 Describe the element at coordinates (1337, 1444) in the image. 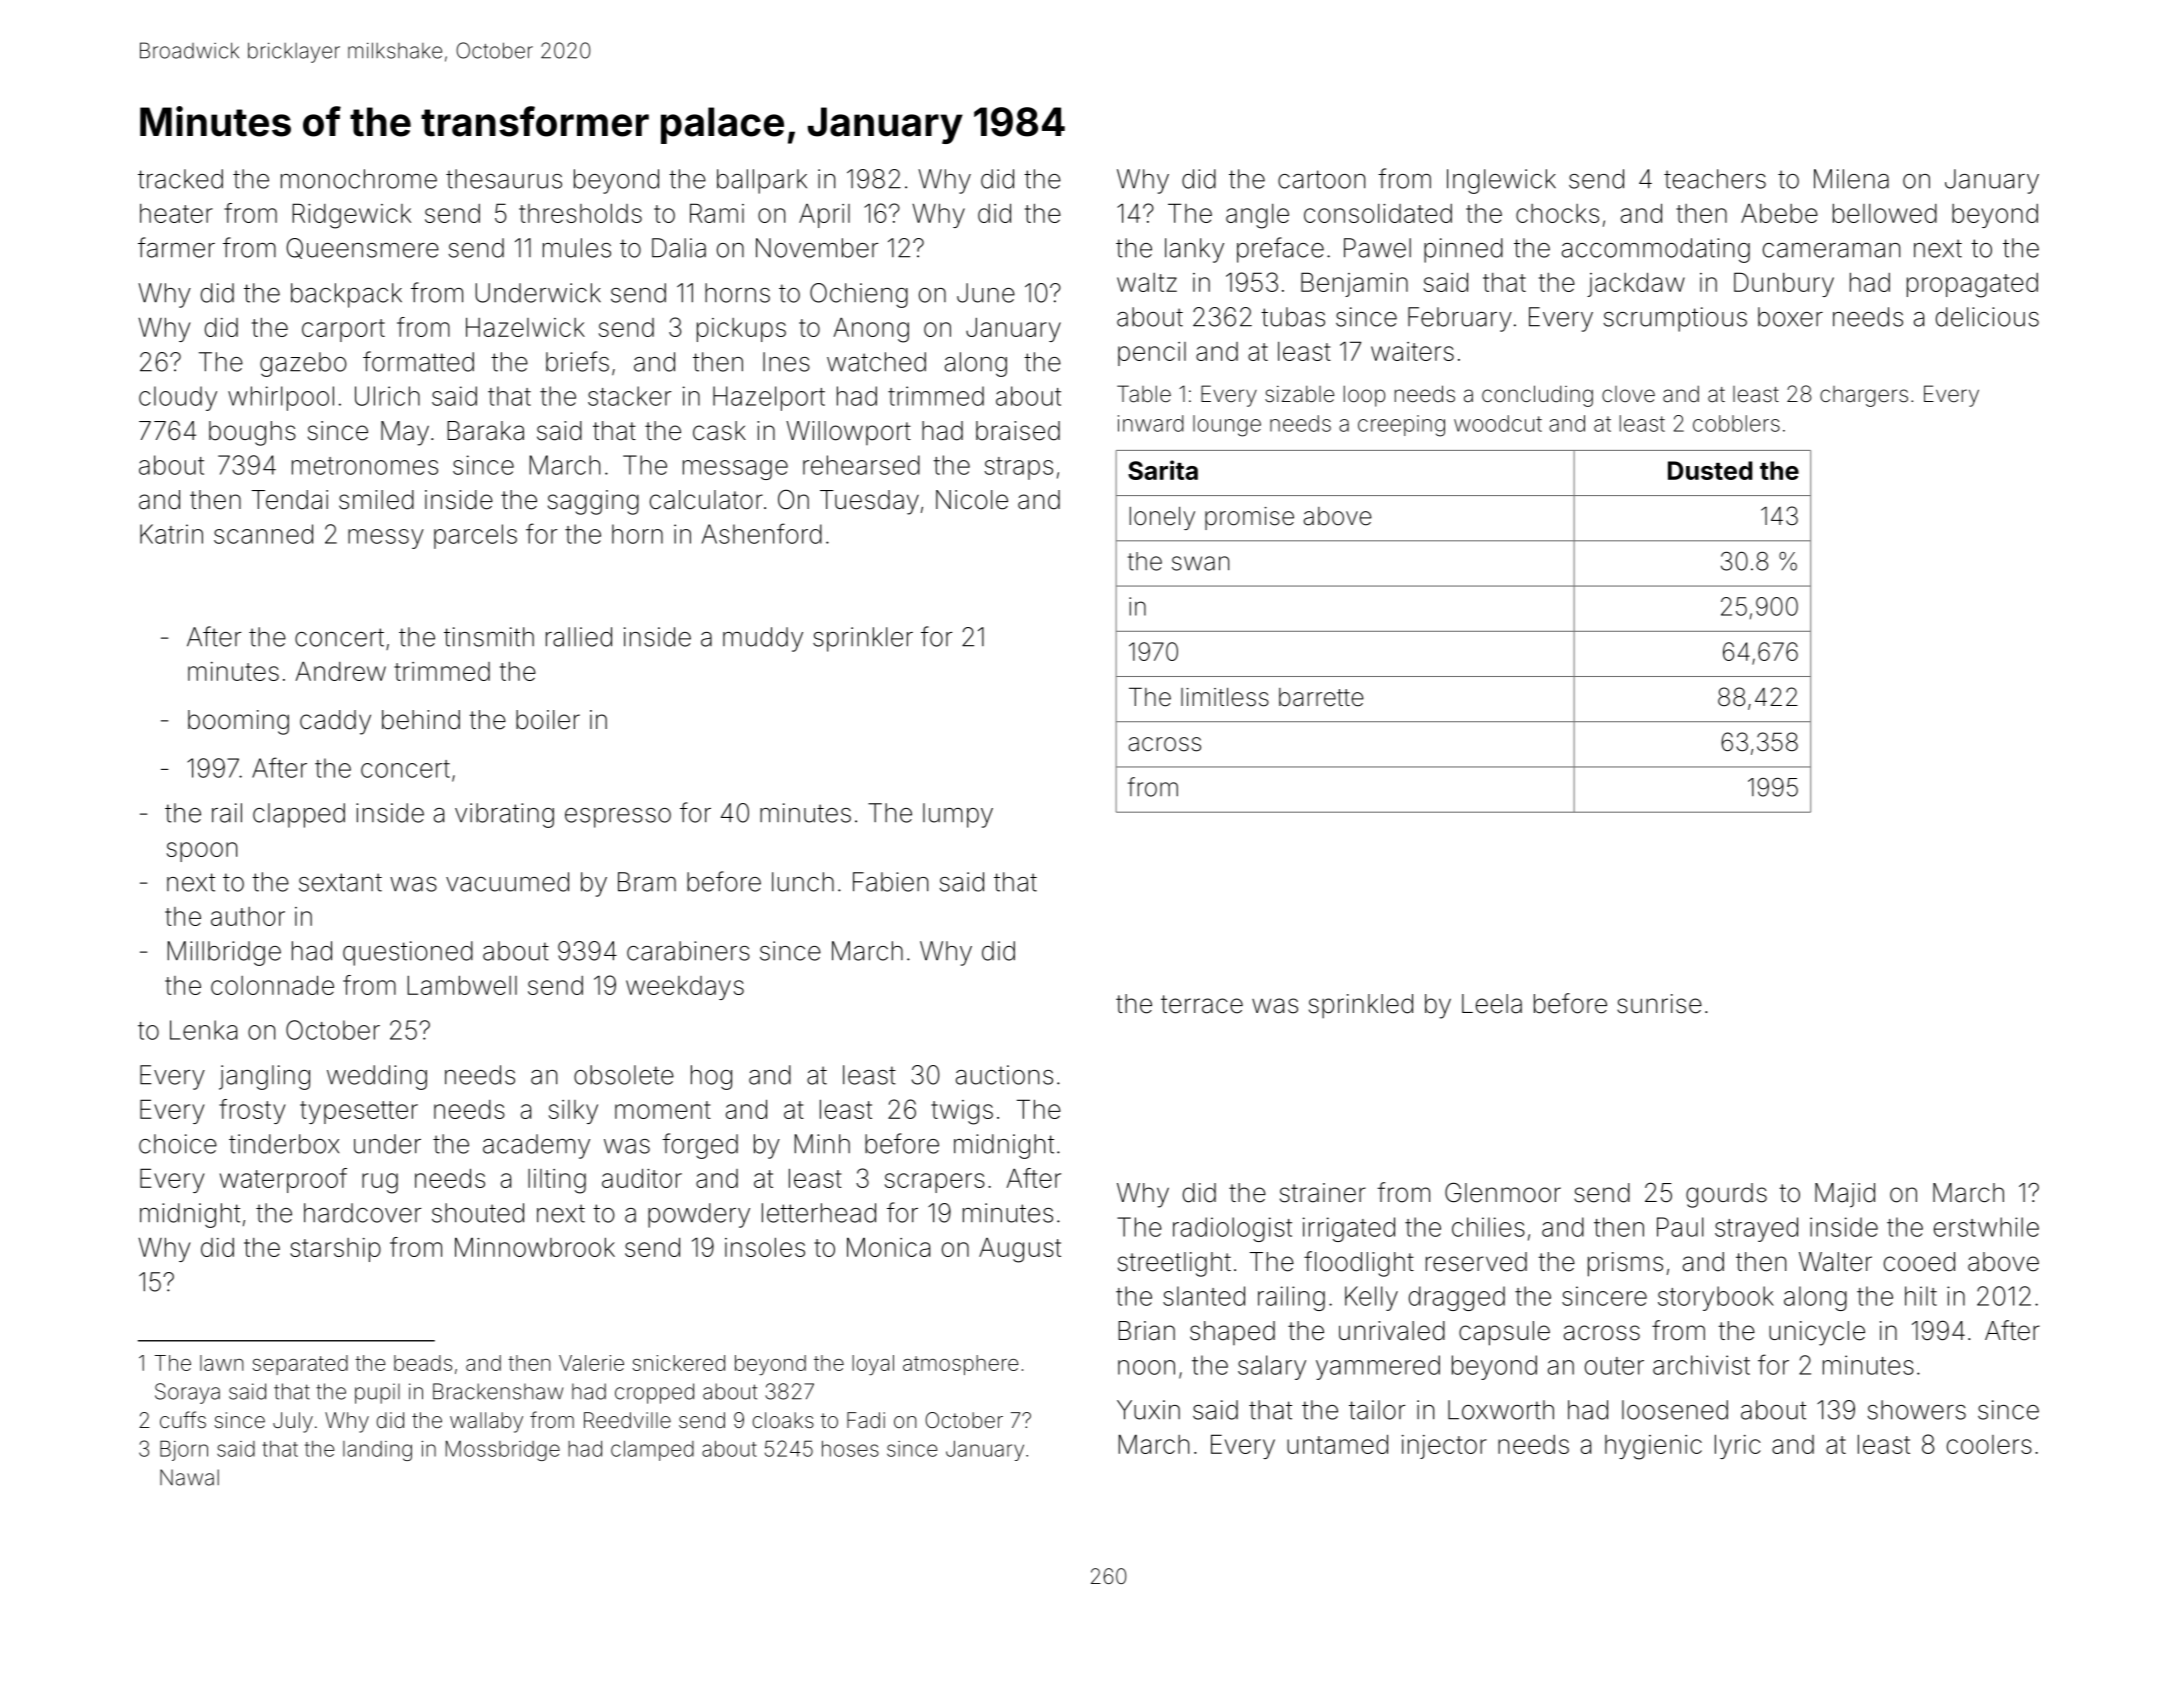

I see `untamed` at that location.
